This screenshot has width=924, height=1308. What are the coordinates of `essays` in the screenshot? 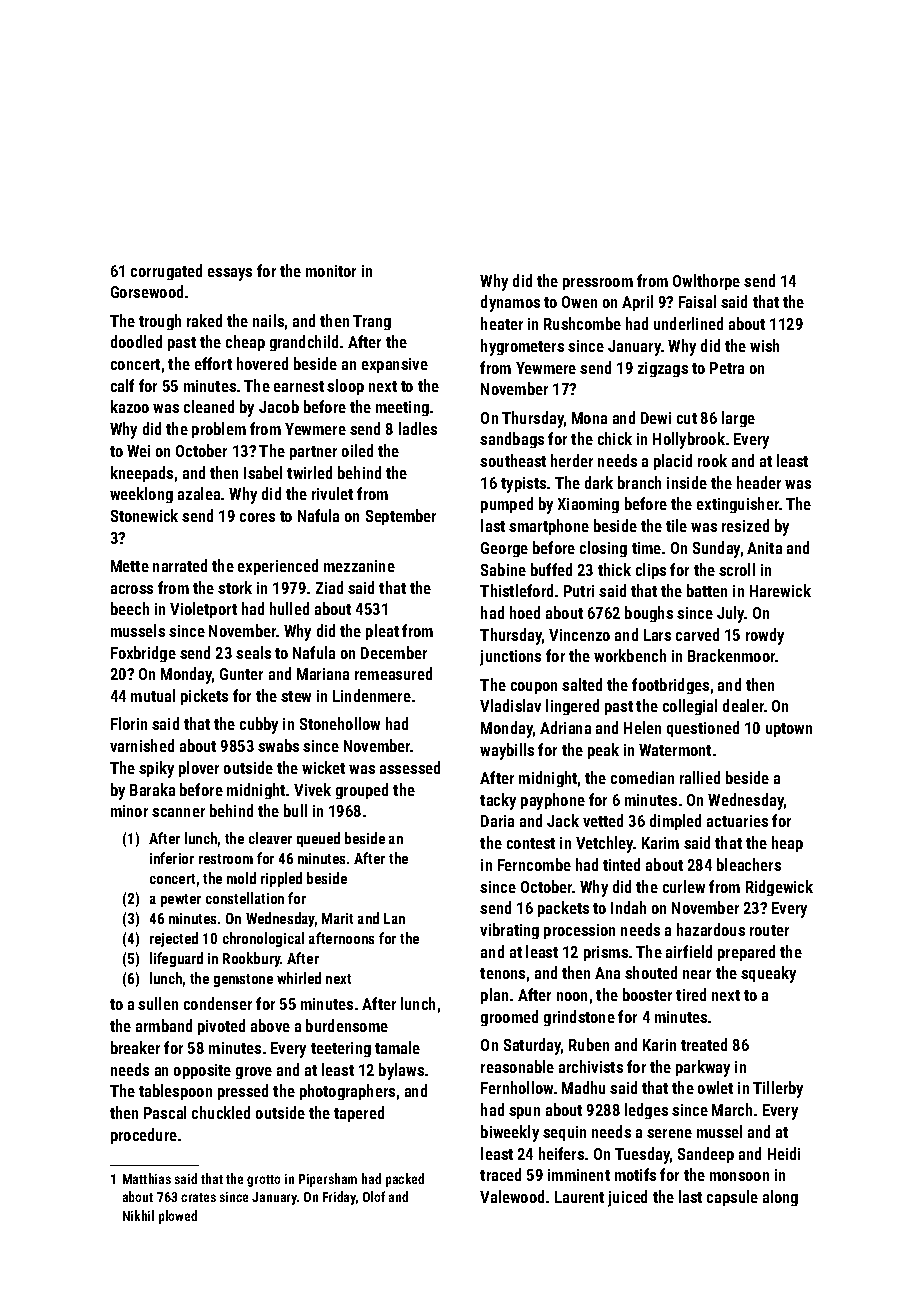 It's located at (230, 274).
